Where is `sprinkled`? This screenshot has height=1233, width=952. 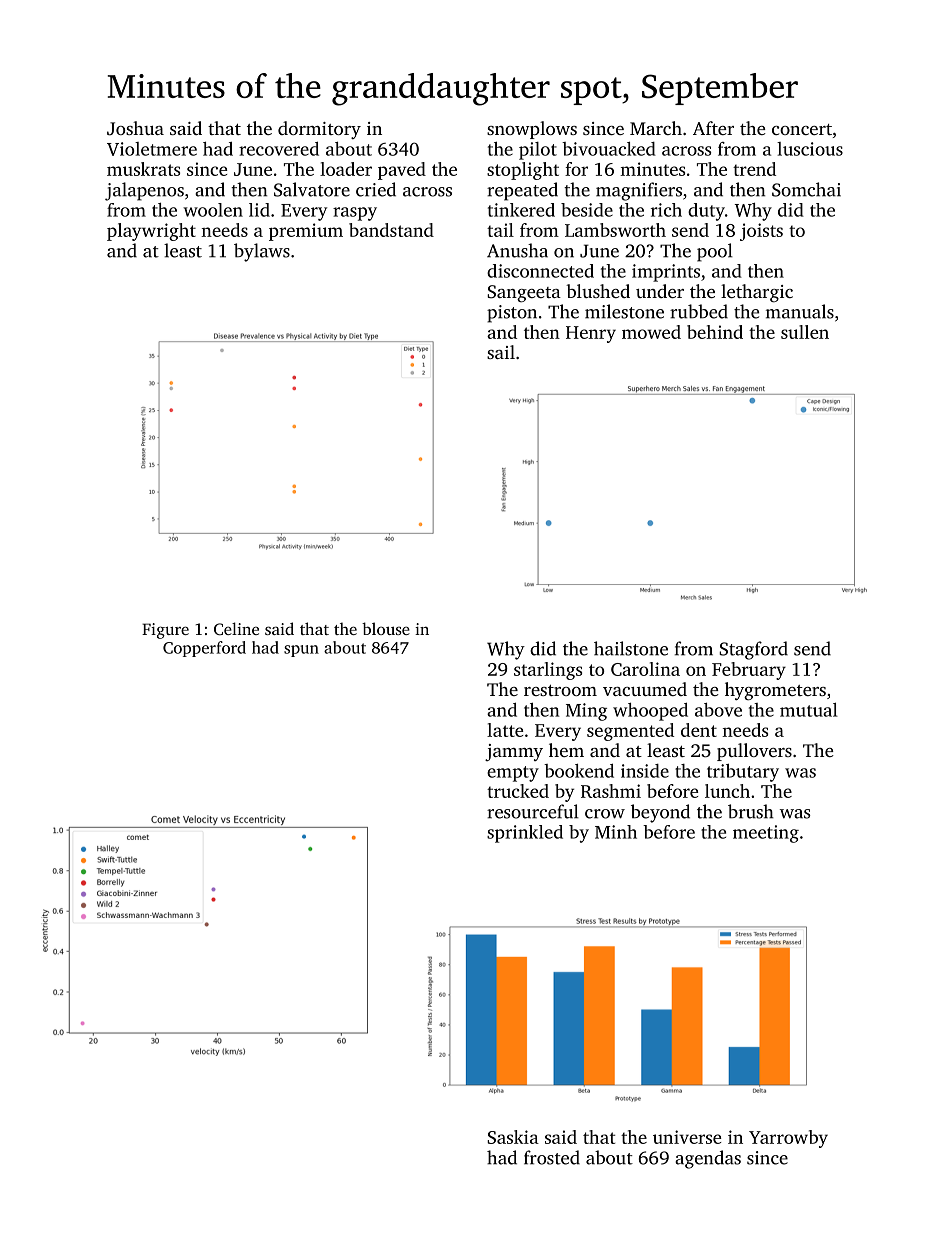
sprinkled is located at coordinates (525, 834).
